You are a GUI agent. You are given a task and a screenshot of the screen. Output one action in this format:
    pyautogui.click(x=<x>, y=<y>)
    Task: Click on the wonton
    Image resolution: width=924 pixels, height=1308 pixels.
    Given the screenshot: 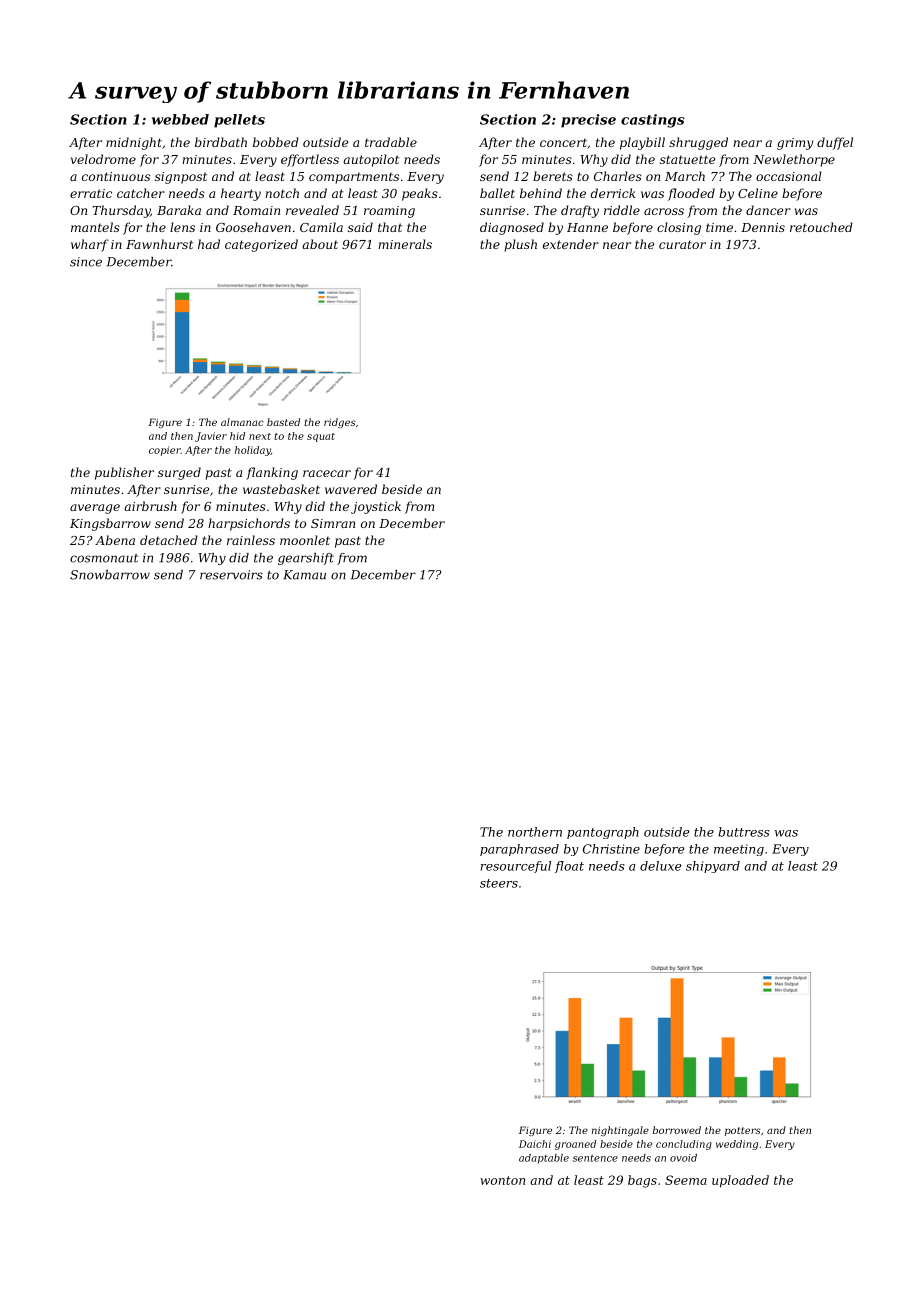 What is the action you would take?
    pyautogui.click(x=502, y=1180)
